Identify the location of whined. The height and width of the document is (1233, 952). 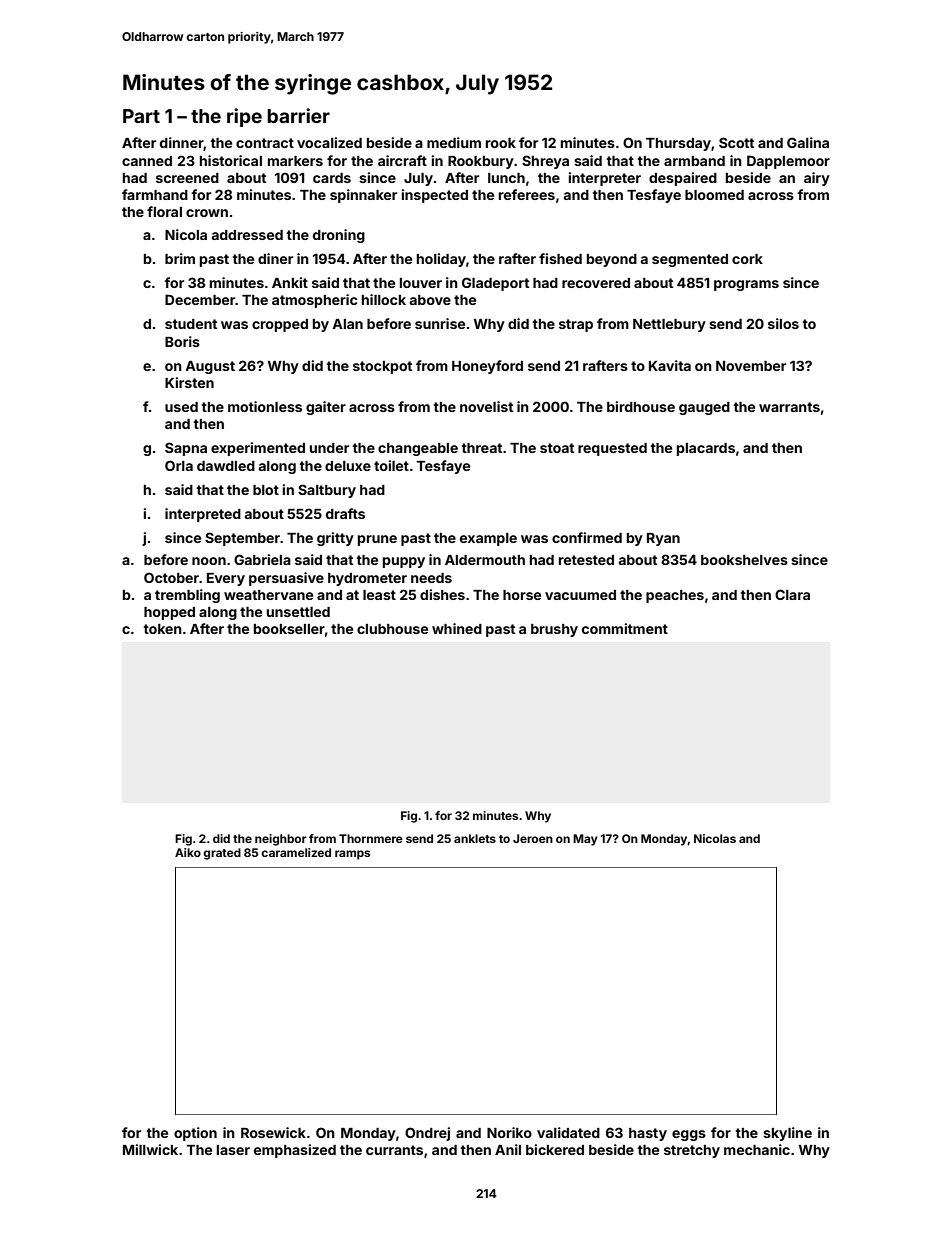
(457, 628).
